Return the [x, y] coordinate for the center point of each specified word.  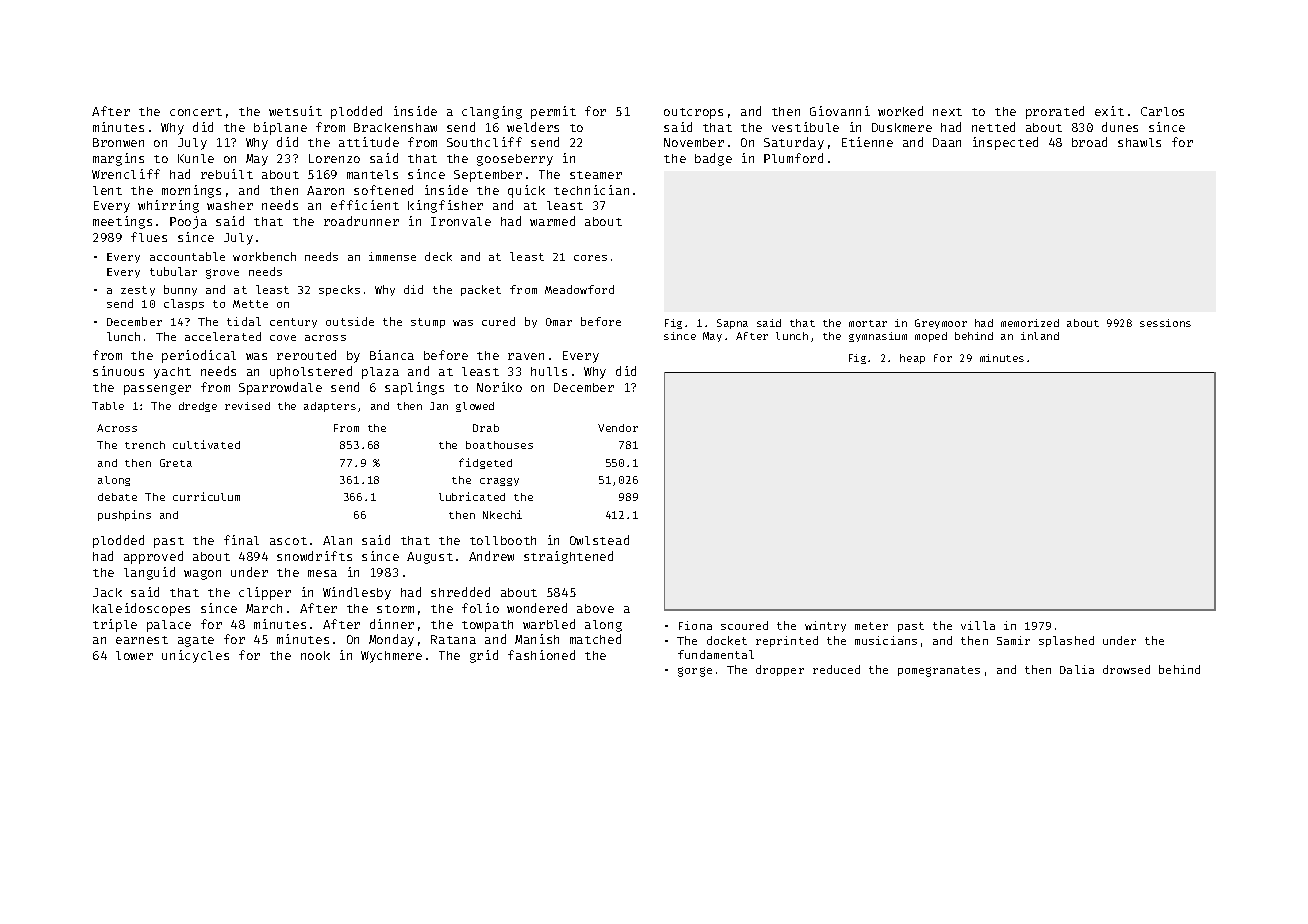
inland [1040, 336]
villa [978, 625]
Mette [250, 304]
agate [196, 641]
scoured [744, 625]
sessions [1165, 323]
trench [145, 445]
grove [222, 274]
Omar [559, 322]
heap [912, 359]
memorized [1030, 323]
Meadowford [579, 289]
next [947, 112]
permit [553, 112]
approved [153, 557]
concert [196, 112]
